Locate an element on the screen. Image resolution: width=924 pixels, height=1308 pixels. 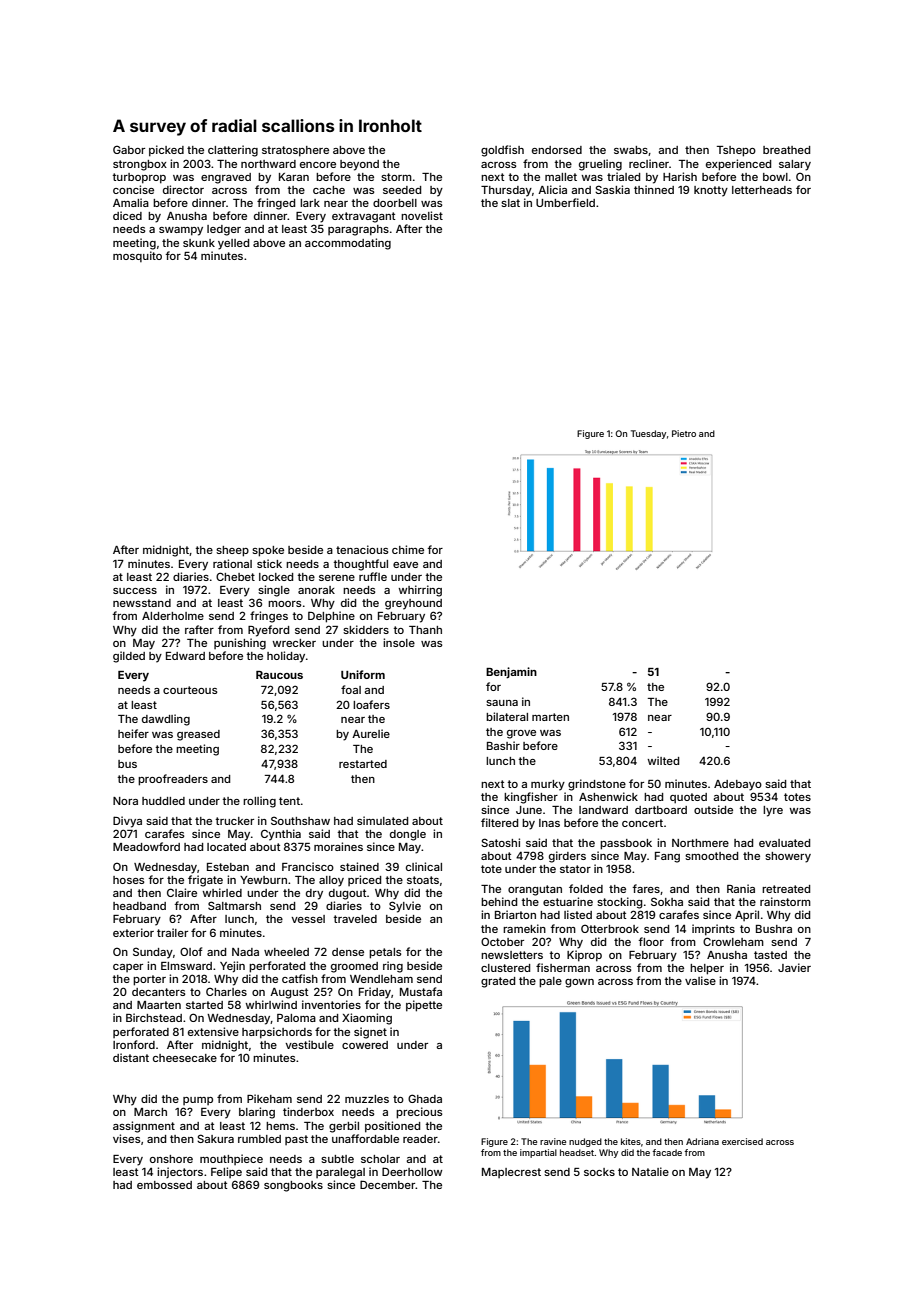
Benjamin is located at coordinates (511, 673).
